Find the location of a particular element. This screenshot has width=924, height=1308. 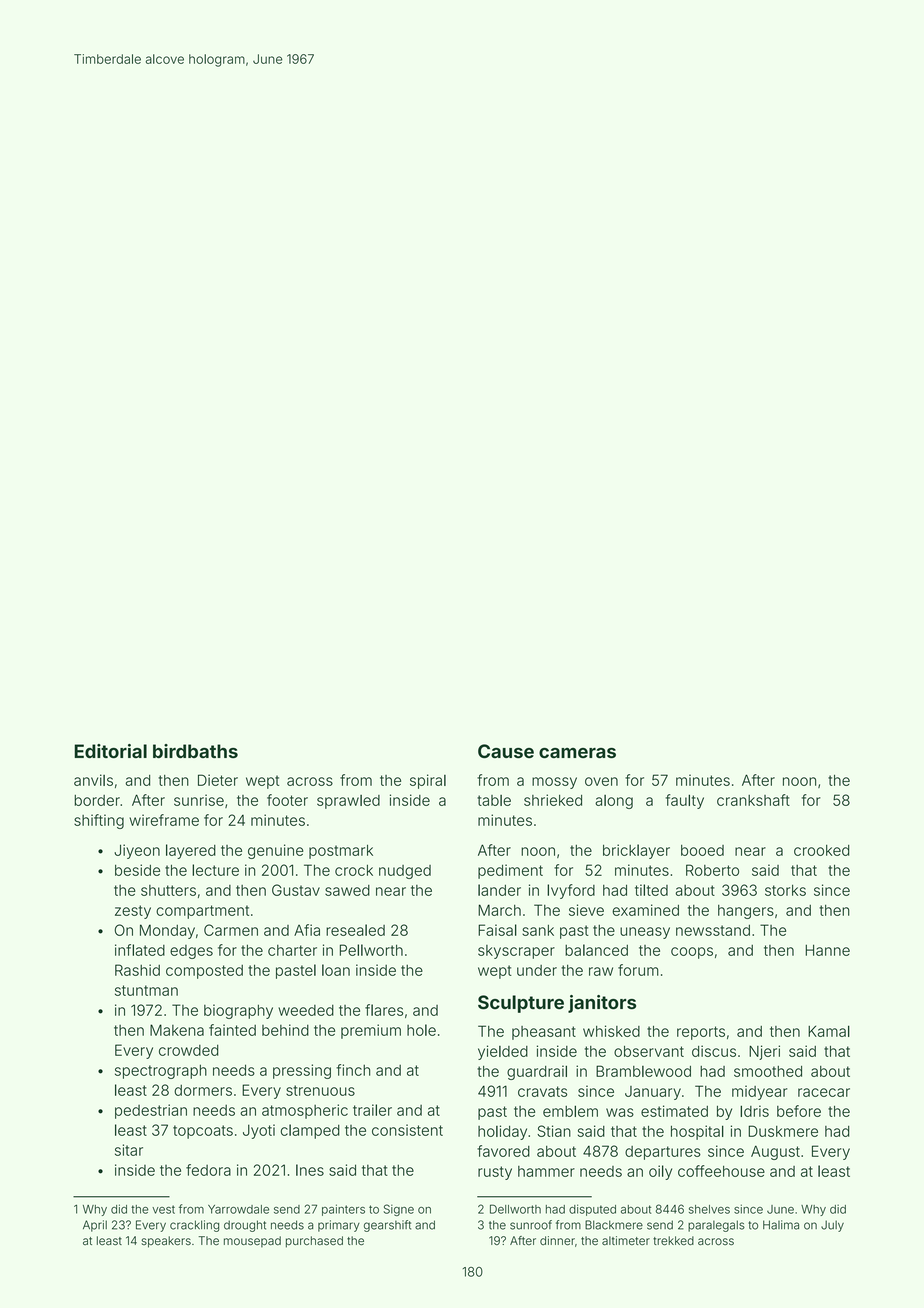

resealed is located at coordinates (355, 930).
